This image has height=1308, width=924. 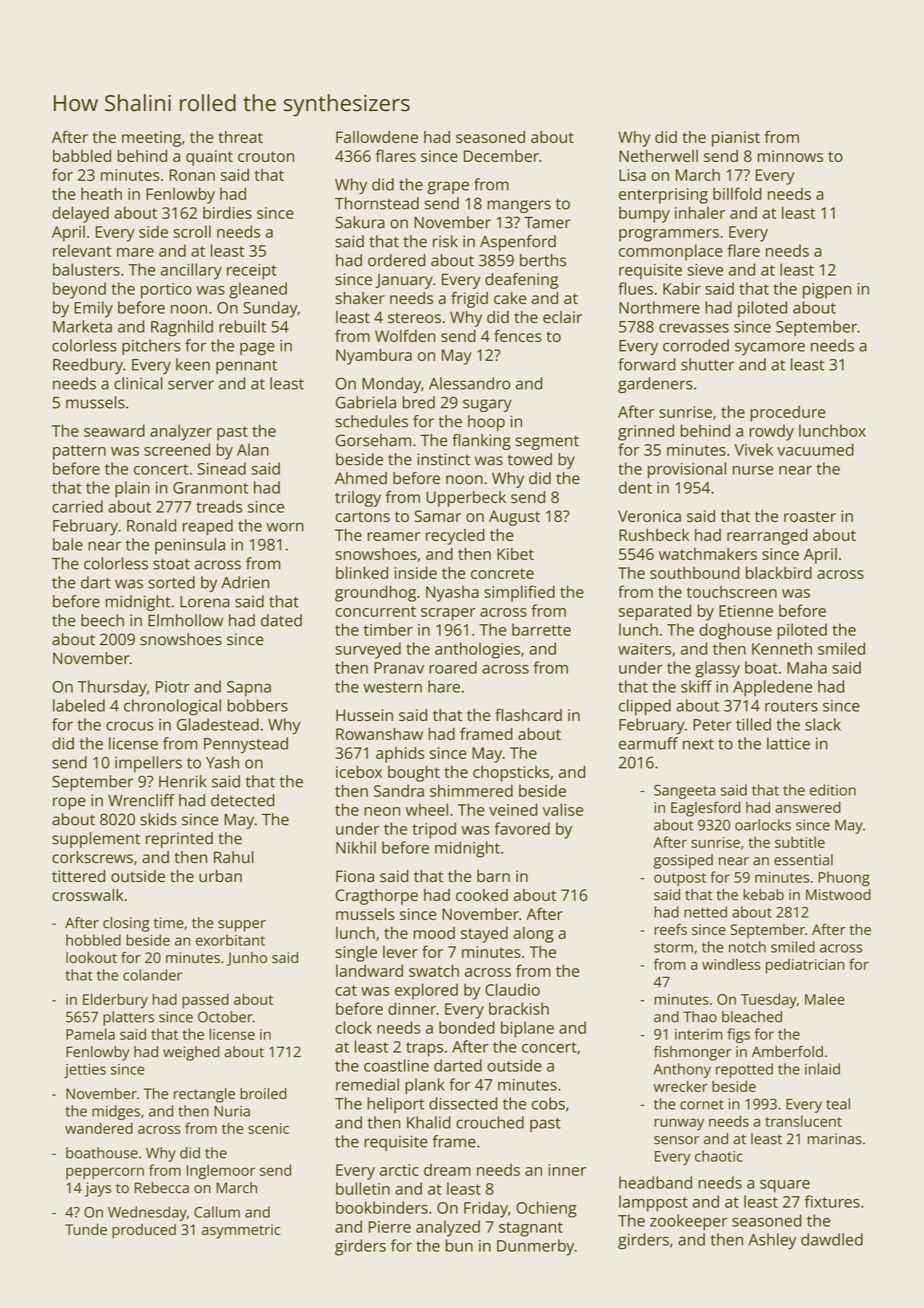 What do you see at coordinates (519, 206) in the image?
I see `mangers` at bounding box center [519, 206].
